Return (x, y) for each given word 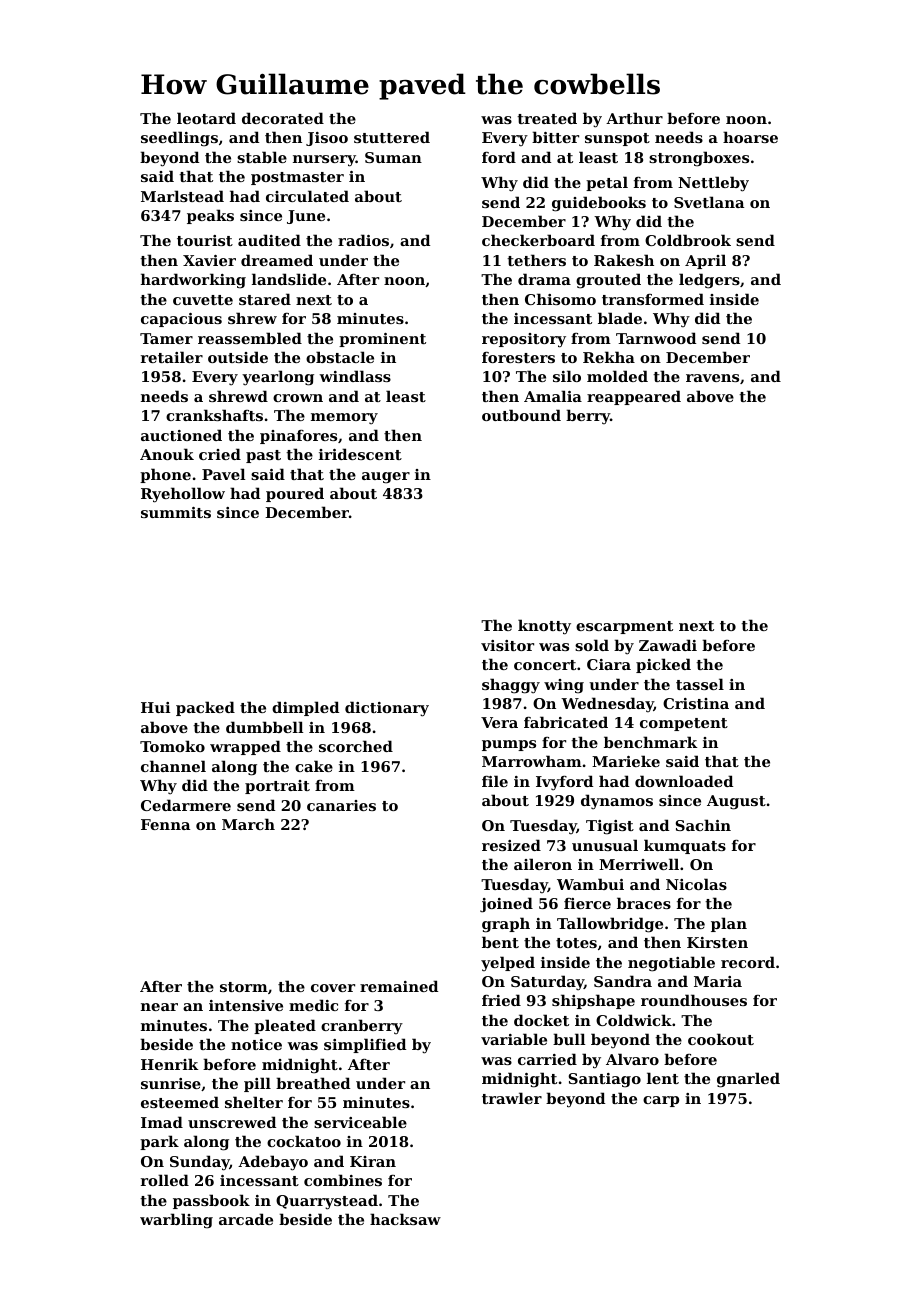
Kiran (373, 1161)
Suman (393, 157)
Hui (155, 707)
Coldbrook (688, 240)
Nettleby (713, 184)
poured (295, 494)
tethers (536, 260)
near (159, 1007)
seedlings (179, 139)
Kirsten (717, 942)
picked (663, 665)
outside (238, 357)
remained (399, 986)
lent (663, 1078)
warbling (176, 1221)
